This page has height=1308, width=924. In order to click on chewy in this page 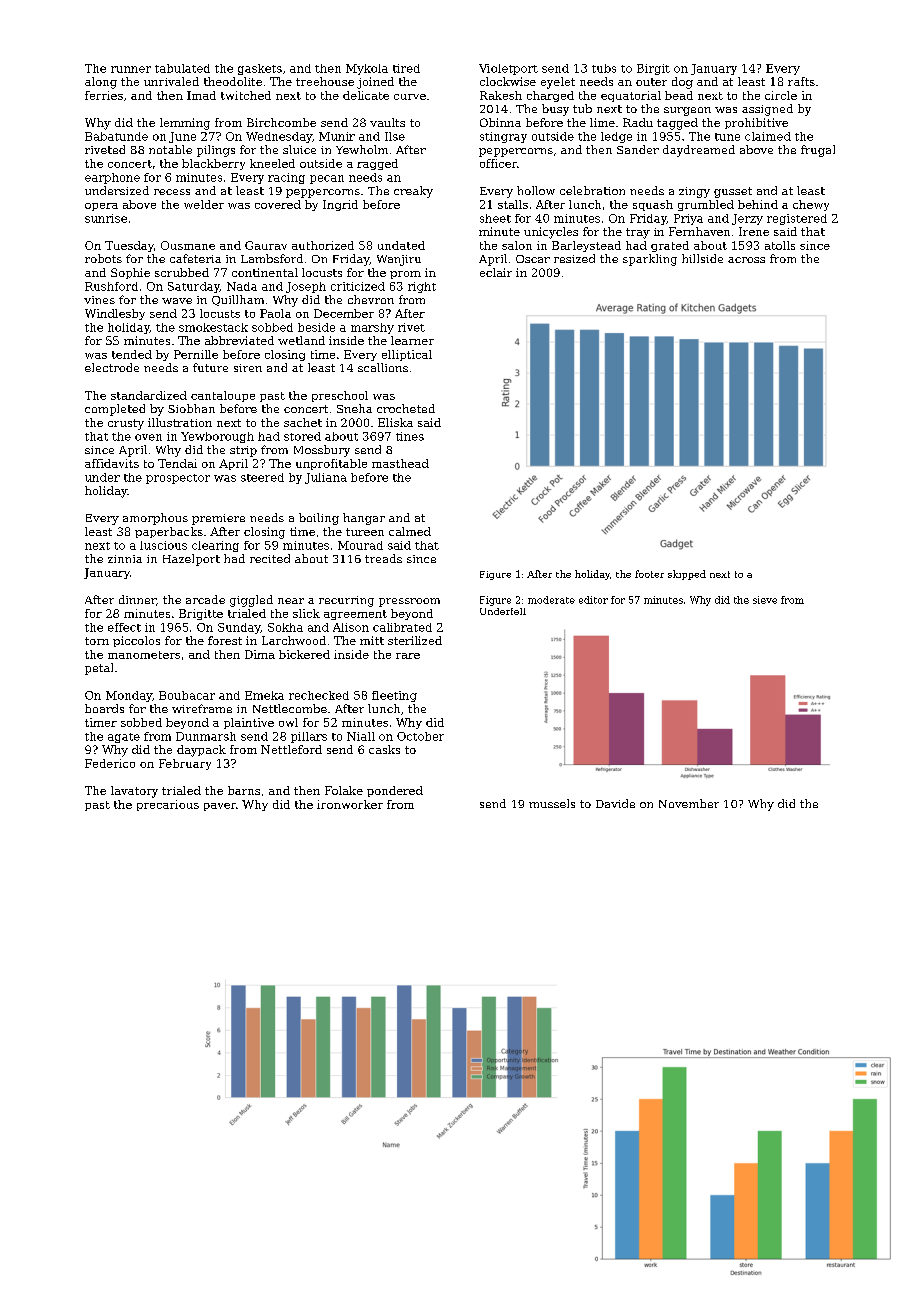, I will do `click(811, 205)`.
